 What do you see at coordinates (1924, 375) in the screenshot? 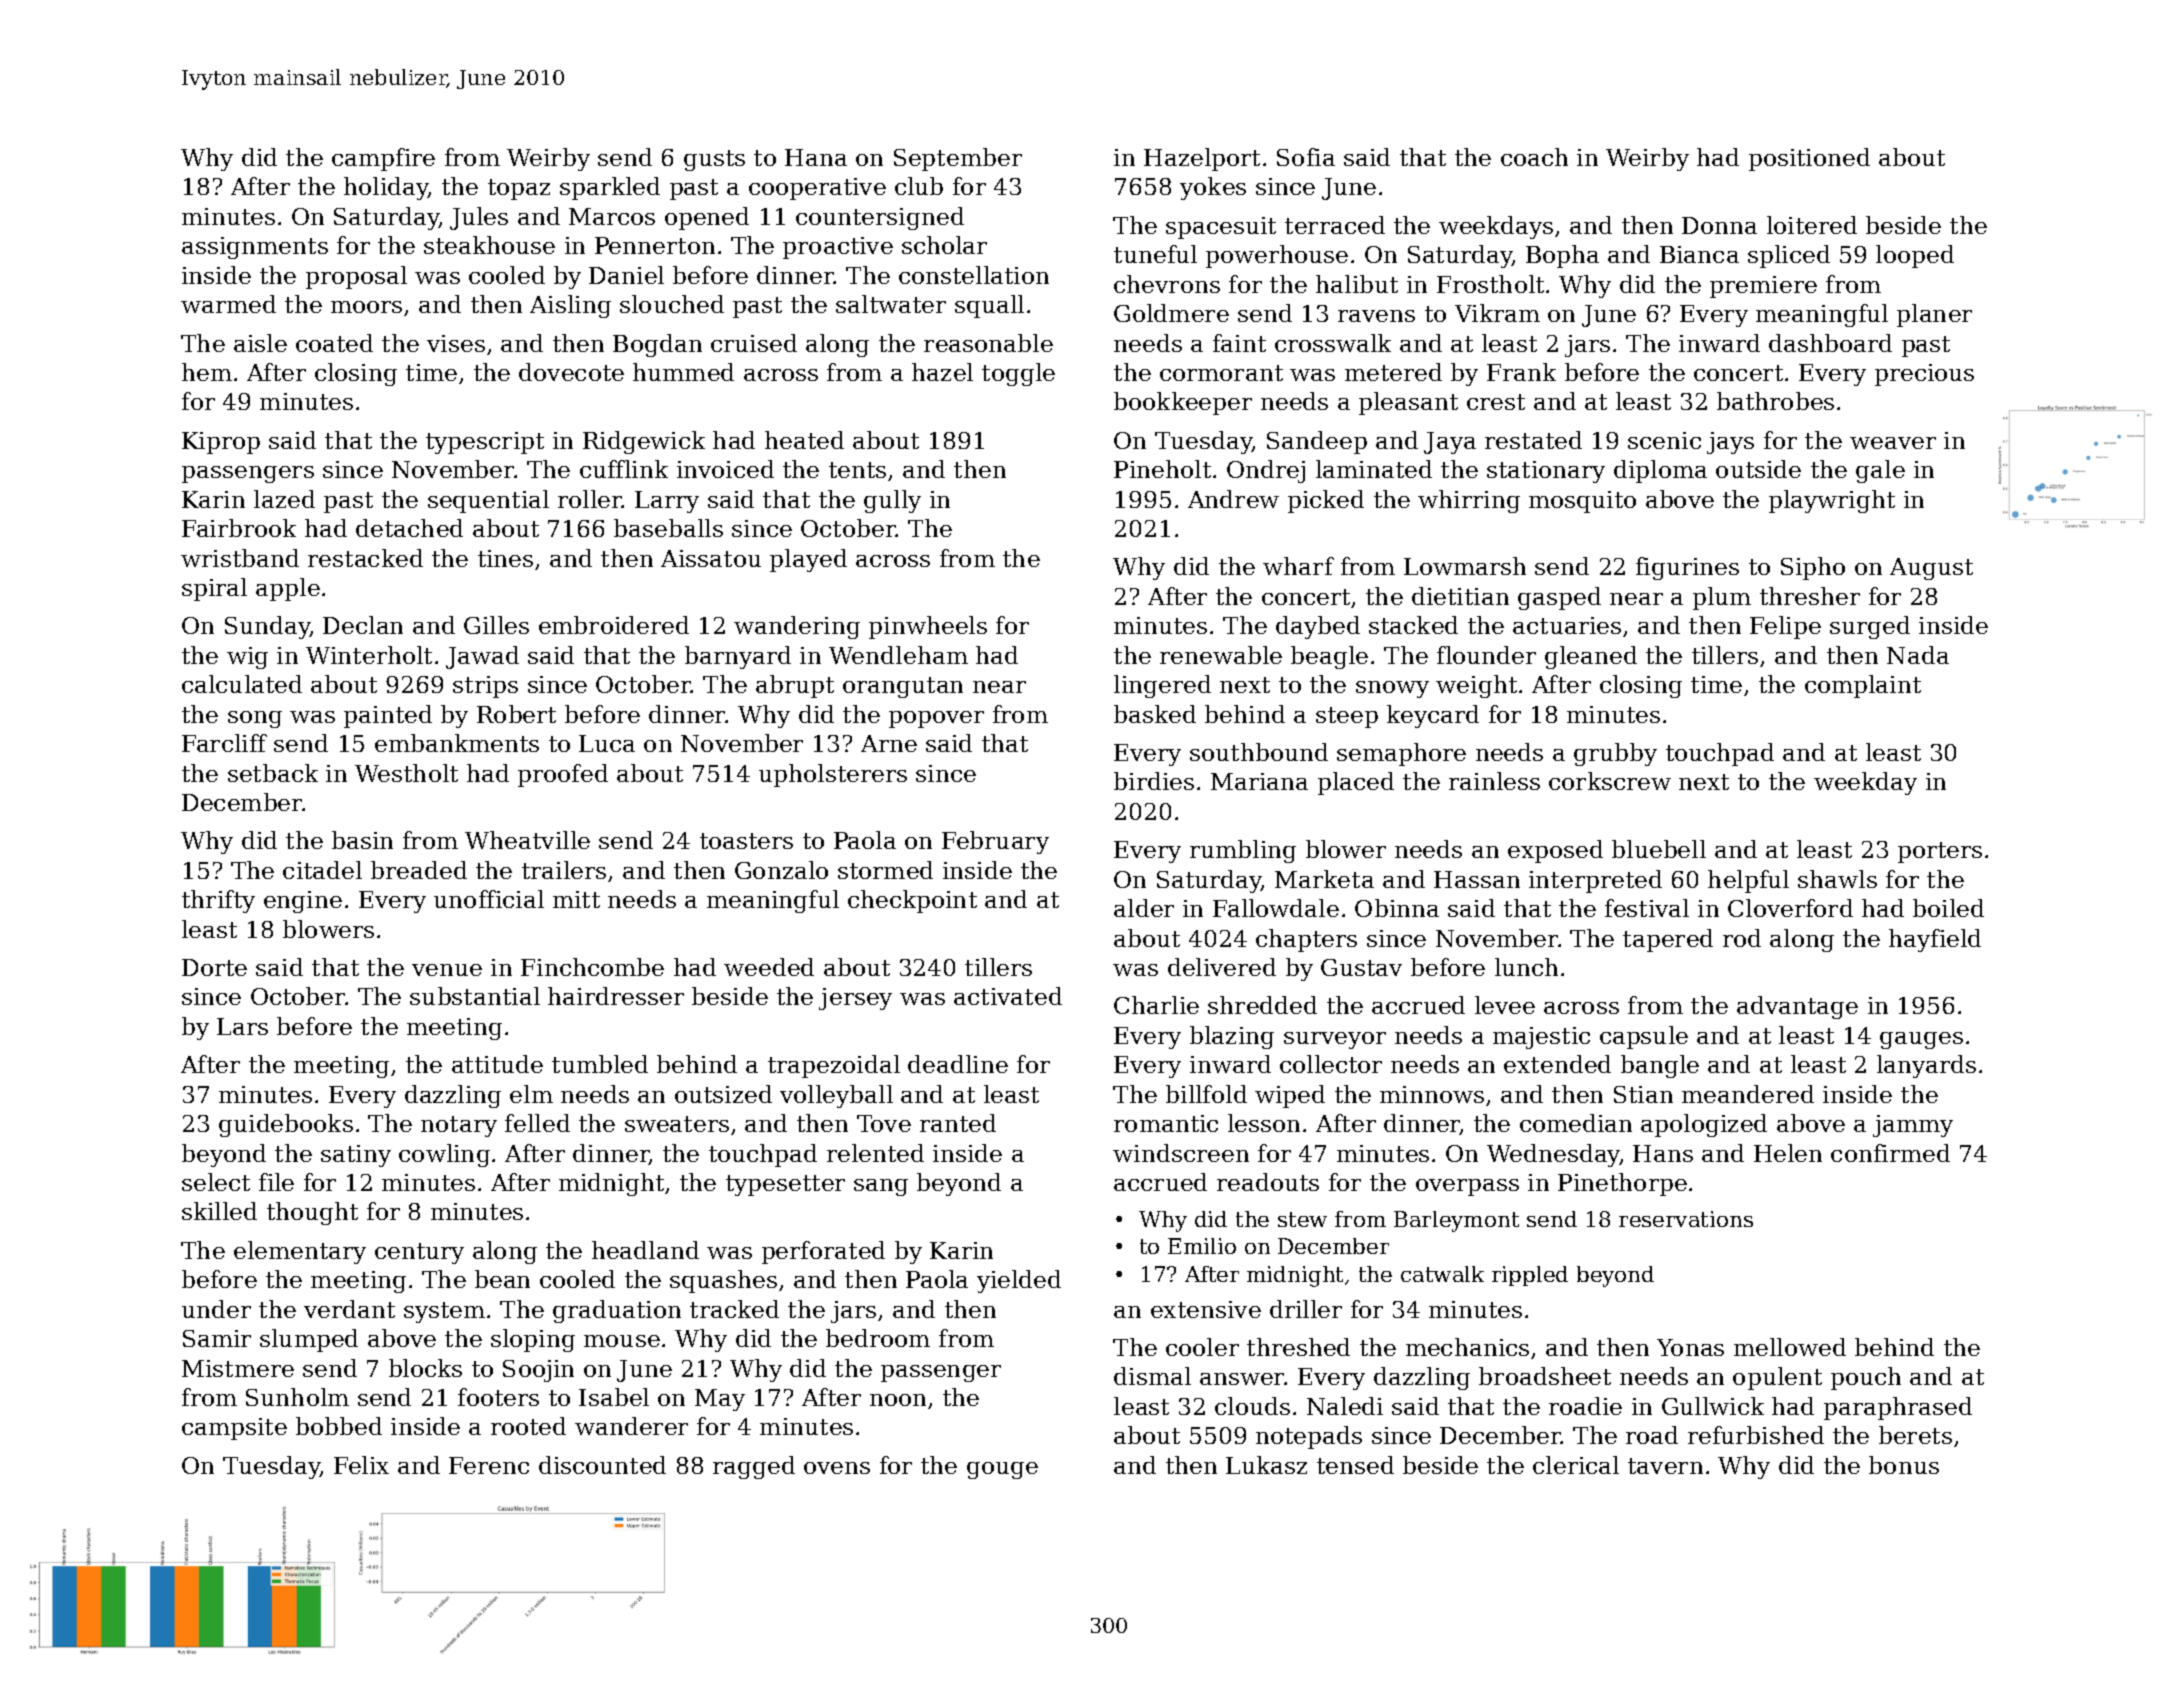
I see `precious` at bounding box center [1924, 375].
